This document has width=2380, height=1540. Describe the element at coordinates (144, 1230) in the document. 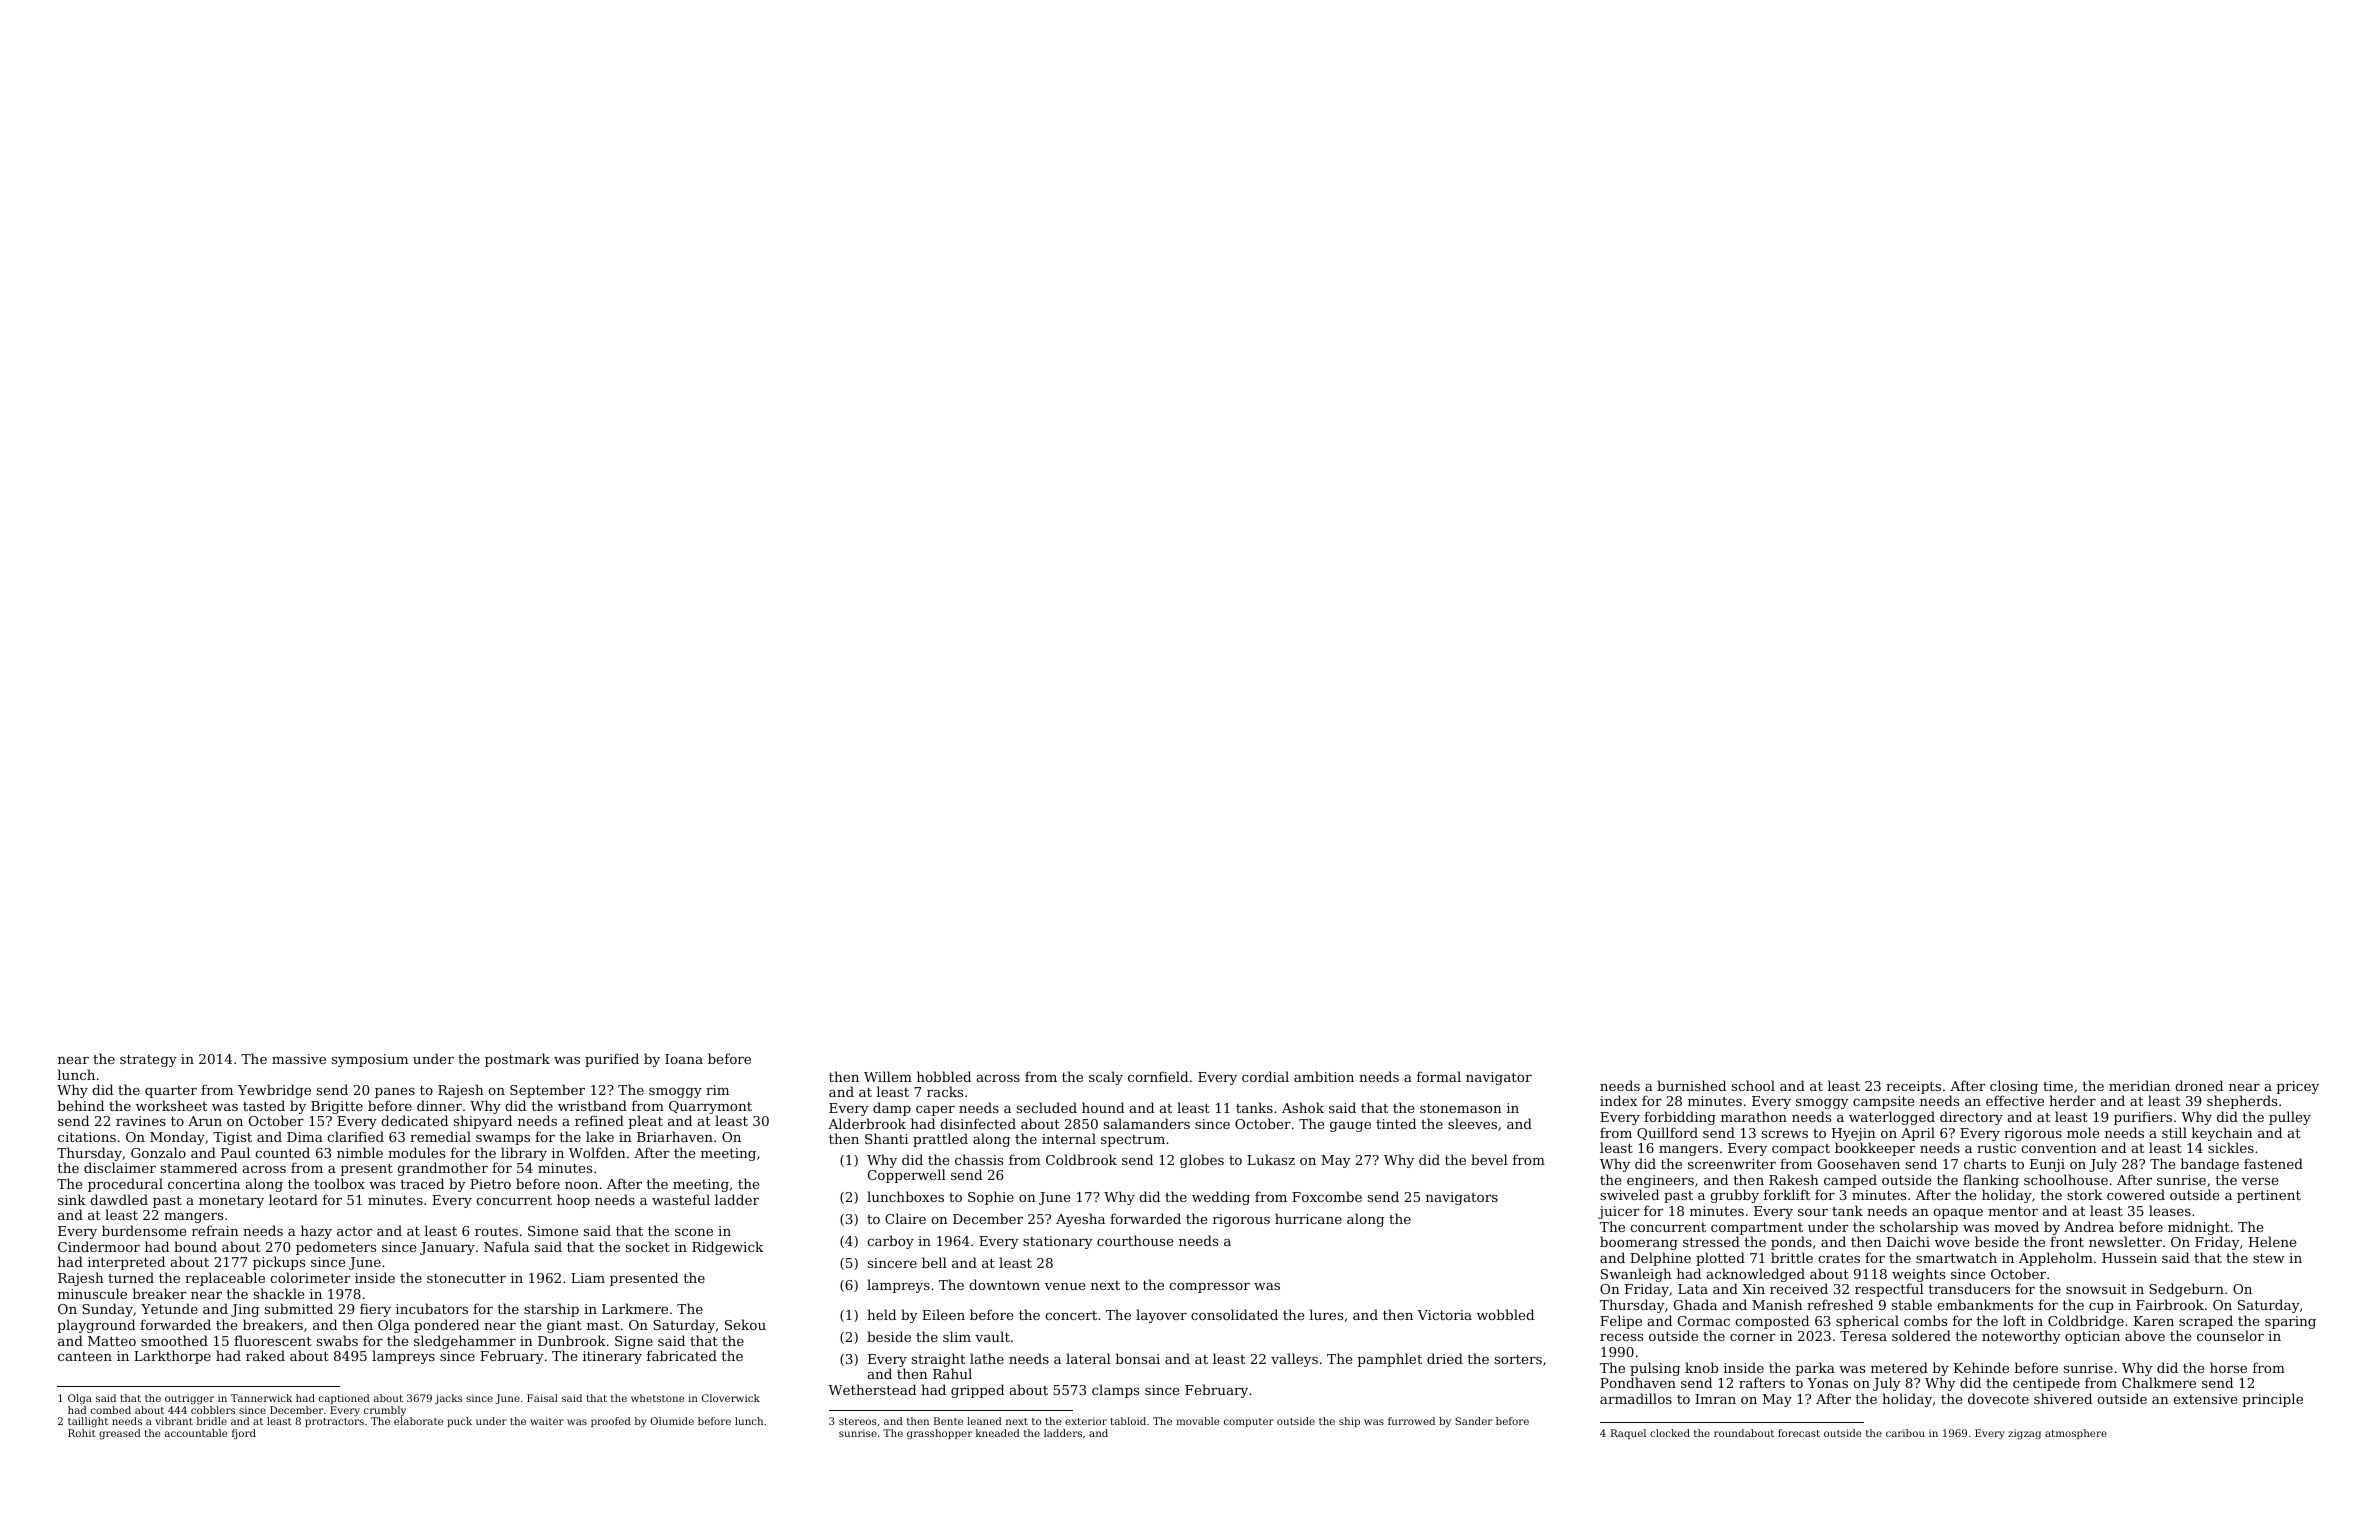

I see `burdensome` at that location.
